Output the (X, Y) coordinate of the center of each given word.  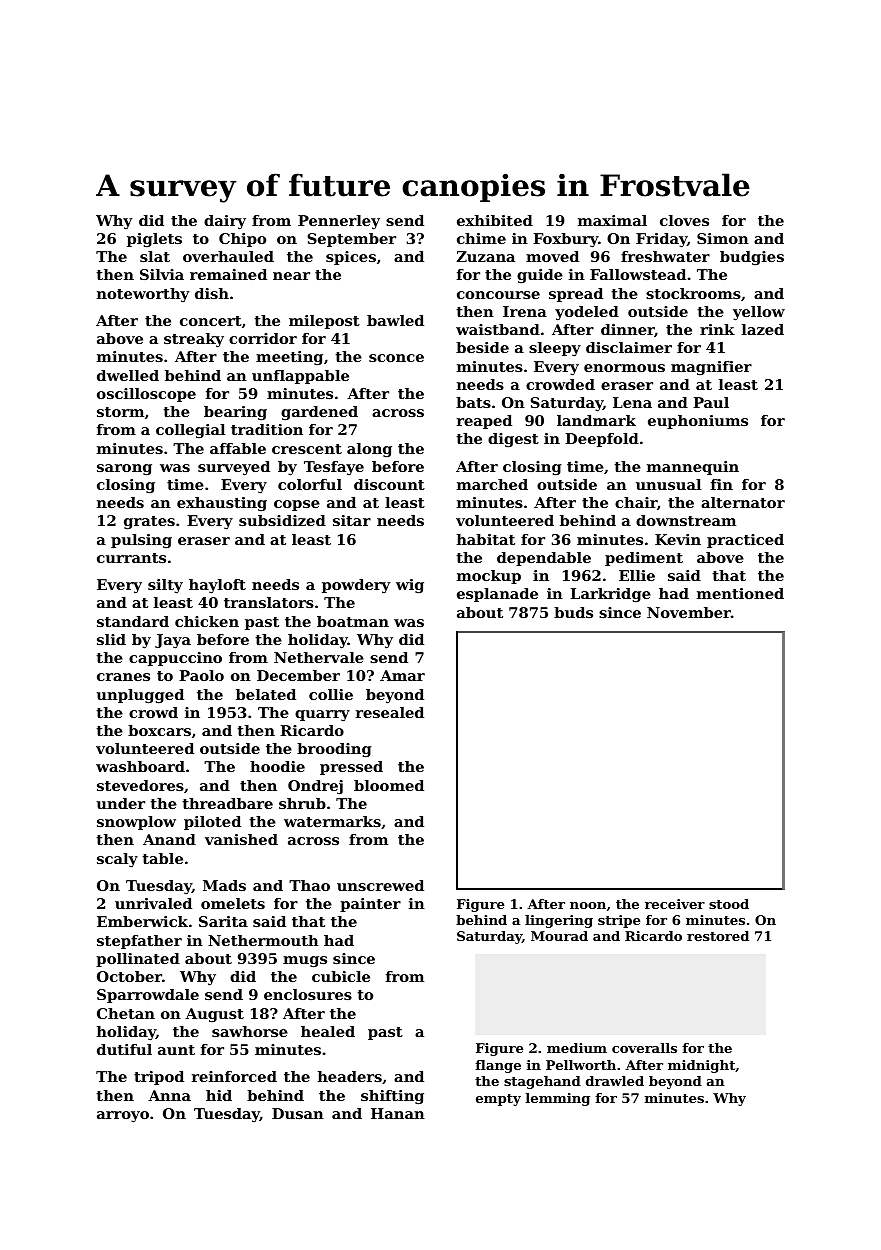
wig (410, 586)
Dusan (298, 1113)
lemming (558, 1099)
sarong (124, 469)
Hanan (398, 1113)
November (689, 612)
